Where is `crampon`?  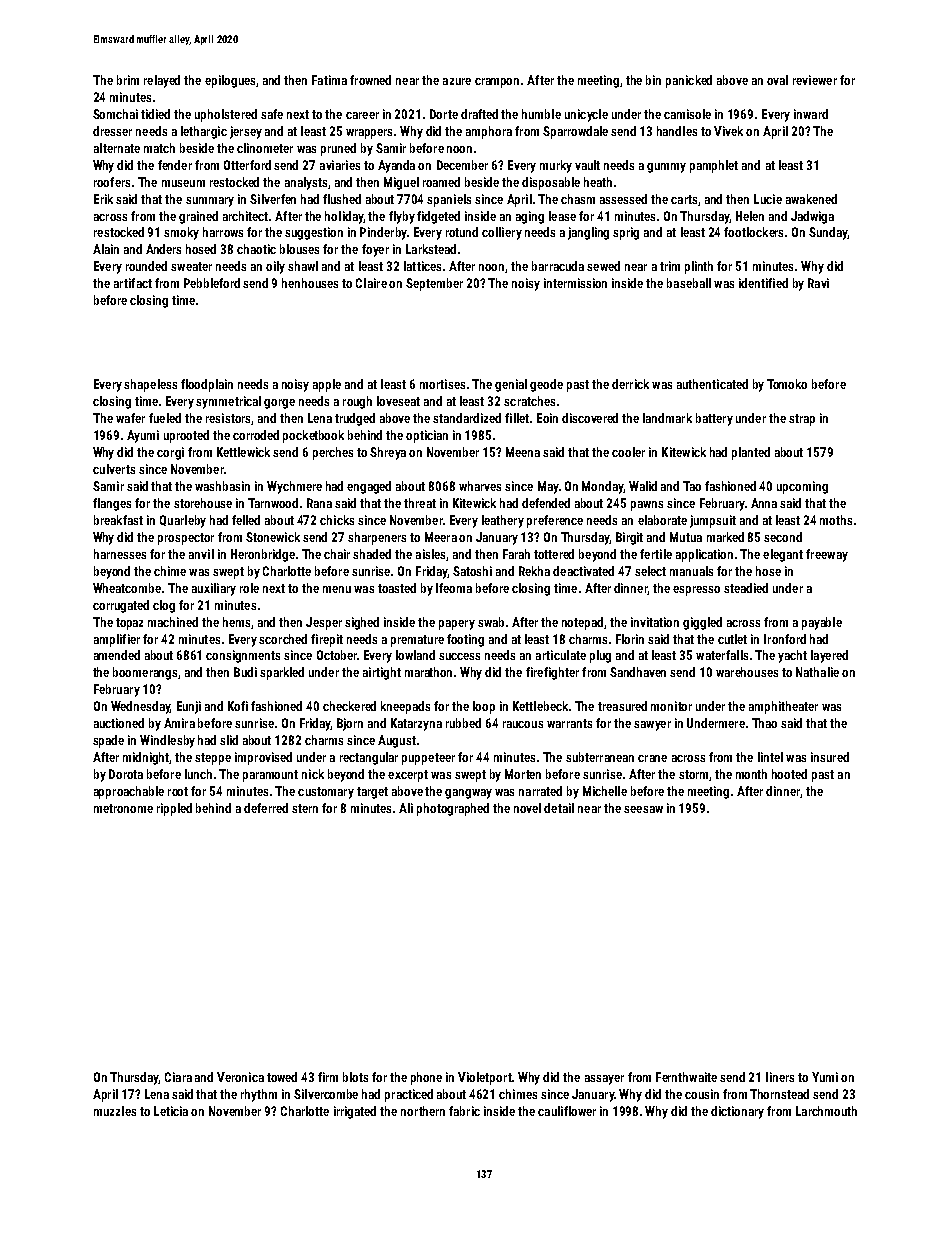
crampon is located at coordinates (497, 83).
